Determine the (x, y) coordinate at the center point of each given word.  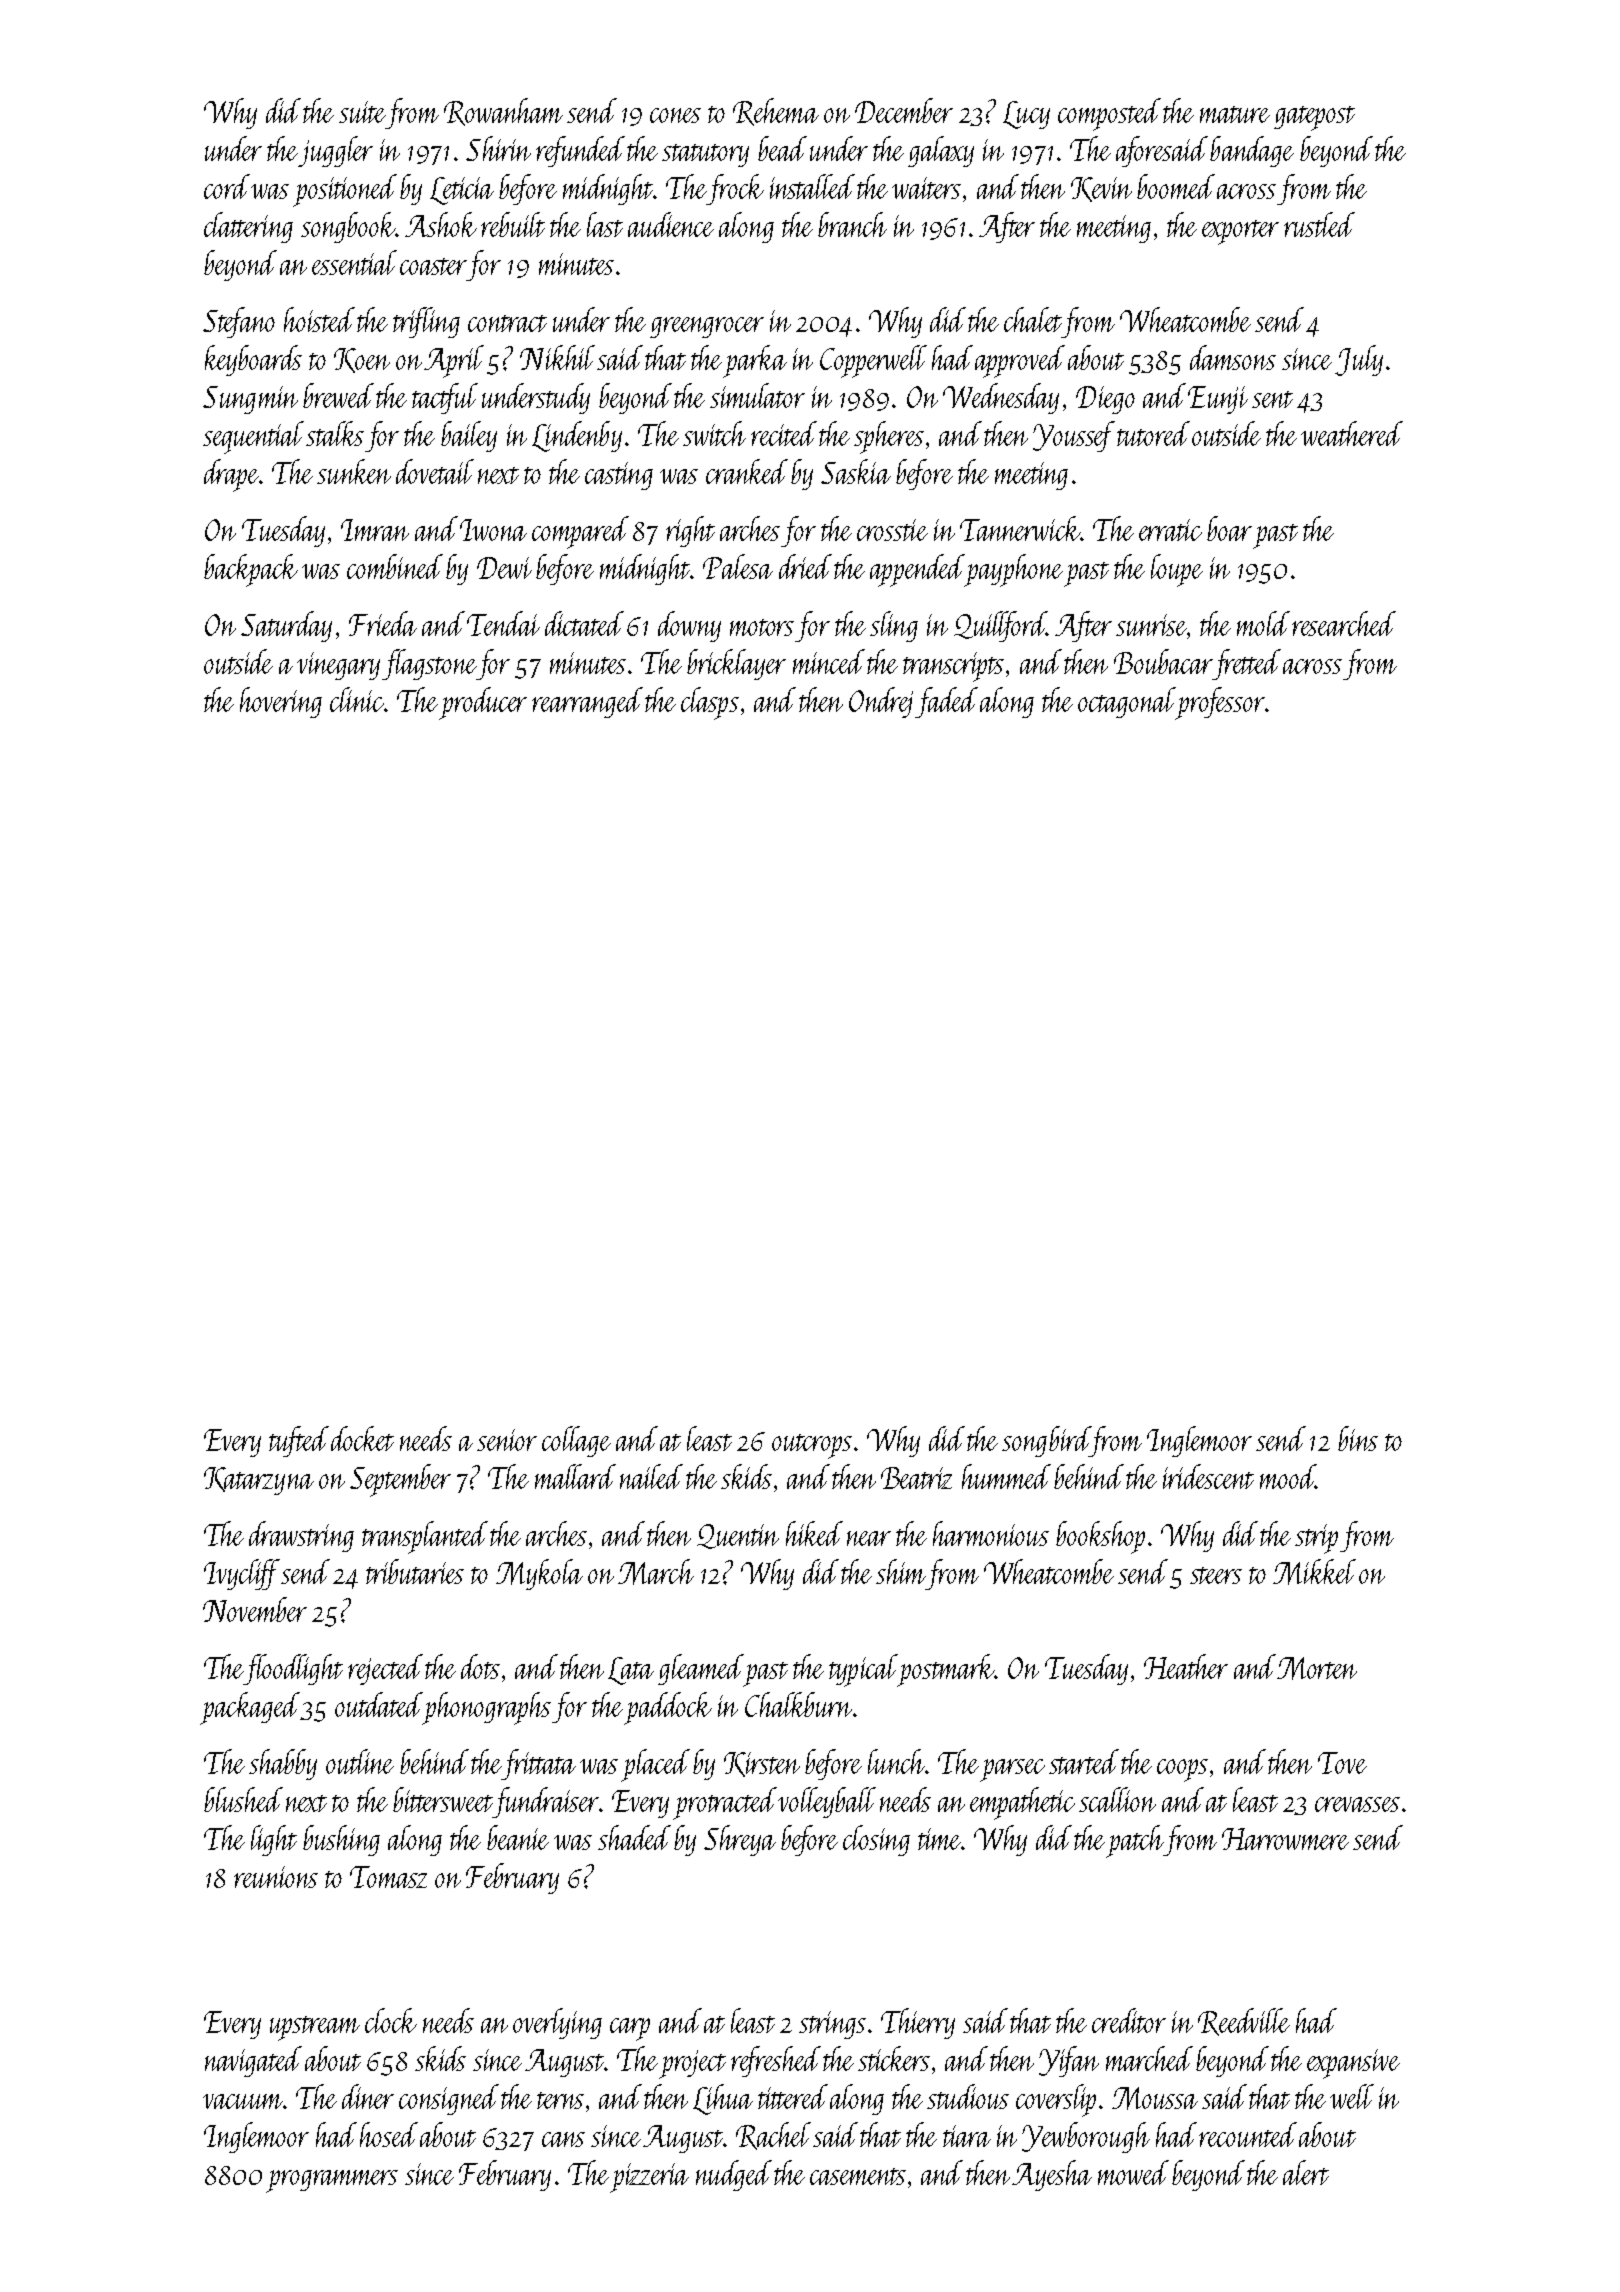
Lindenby (577, 436)
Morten (1317, 1668)
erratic (1170, 530)
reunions (276, 1877)
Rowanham (503, 112)
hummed (1006, 1476)
